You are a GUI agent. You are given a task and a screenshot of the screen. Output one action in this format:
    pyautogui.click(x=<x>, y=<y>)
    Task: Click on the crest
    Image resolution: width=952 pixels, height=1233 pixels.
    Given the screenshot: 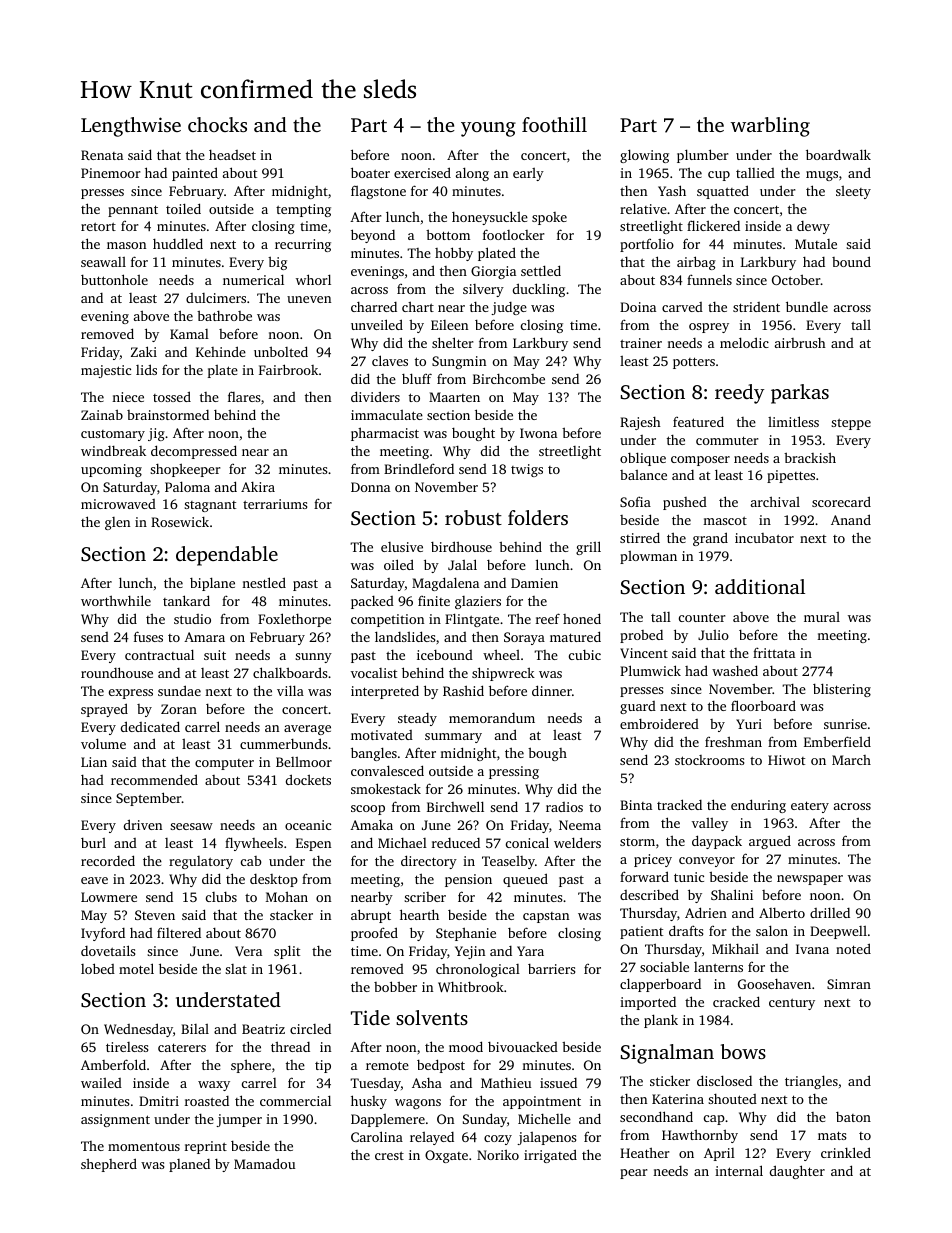 What is the action you would take?
    pyautogui.click(x=389, y=1155)
